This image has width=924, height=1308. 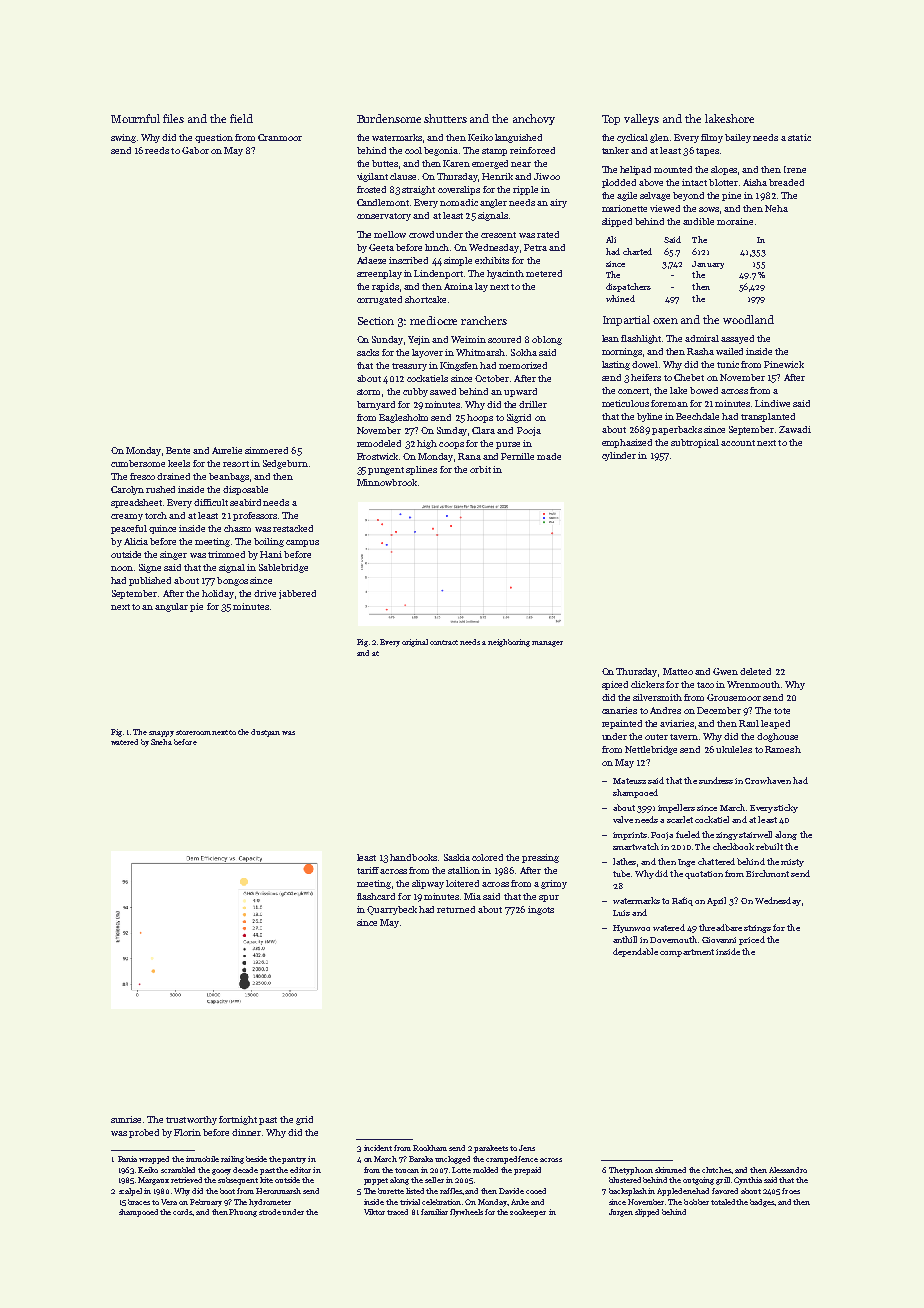 I want to click on paperbacks, so click(x=677, y=430).
